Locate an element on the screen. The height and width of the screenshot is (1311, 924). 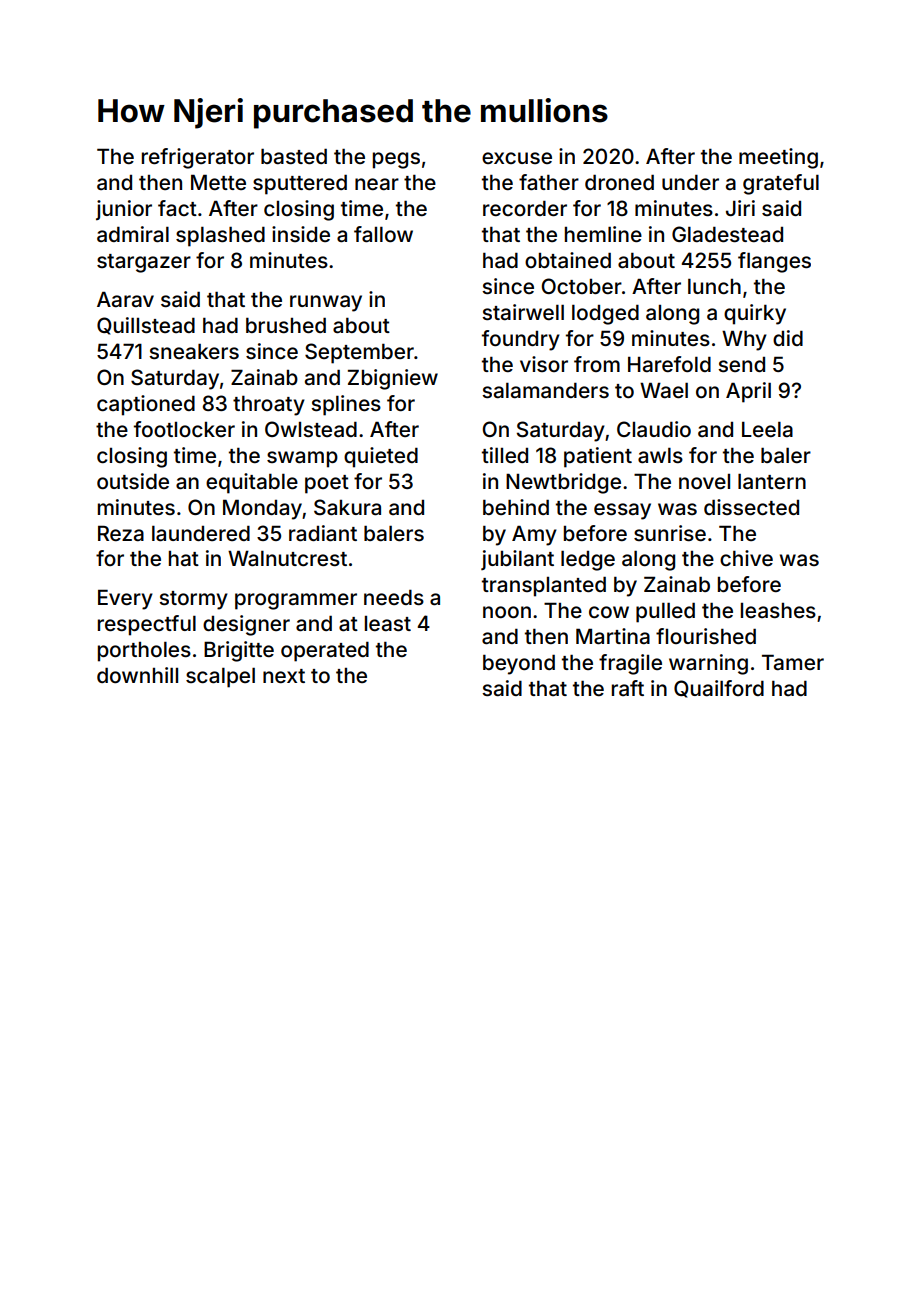
splashed is located at coordinates (220, 236).
